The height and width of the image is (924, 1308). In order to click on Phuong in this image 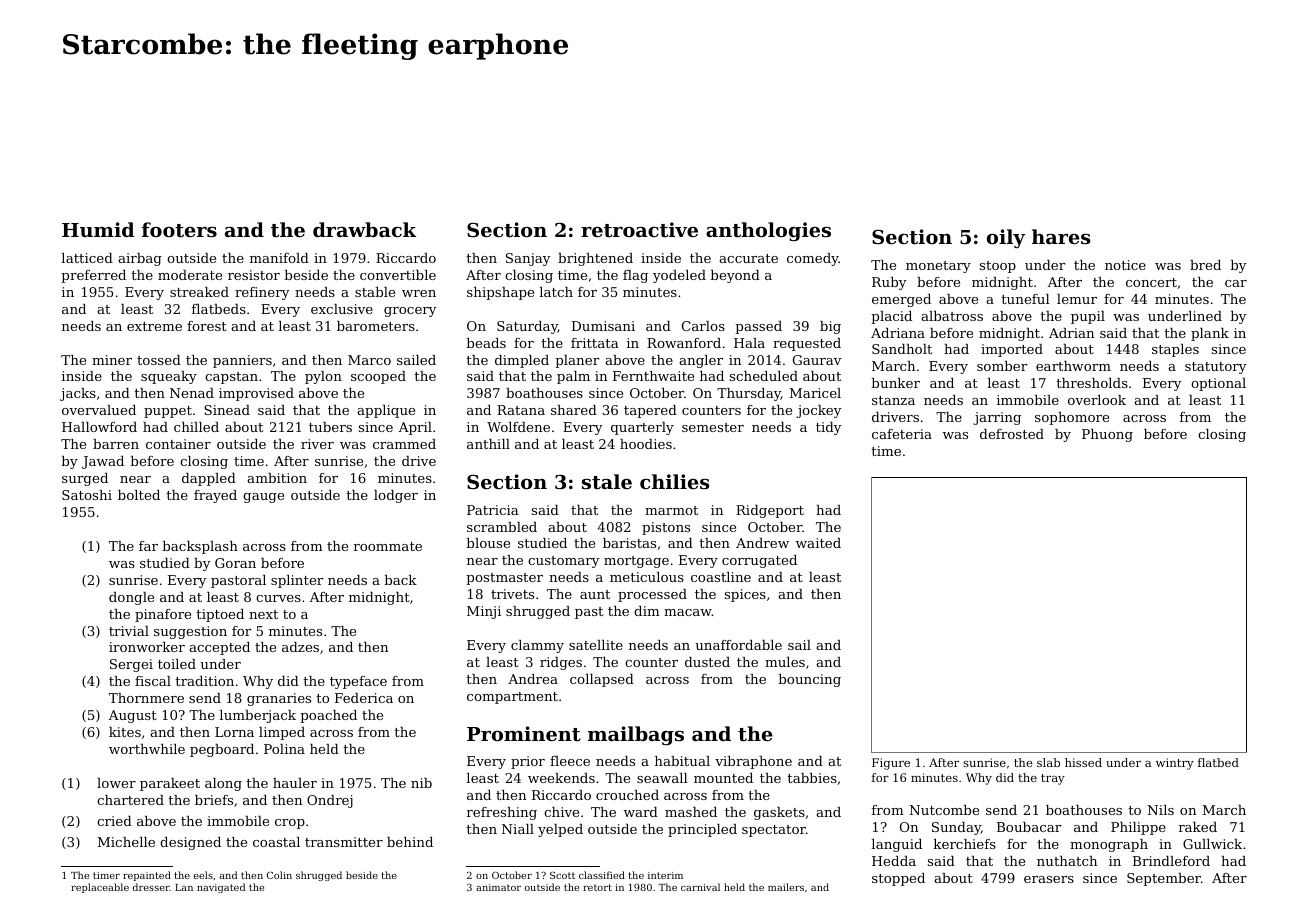, I will do `click(1107, 435)`.
